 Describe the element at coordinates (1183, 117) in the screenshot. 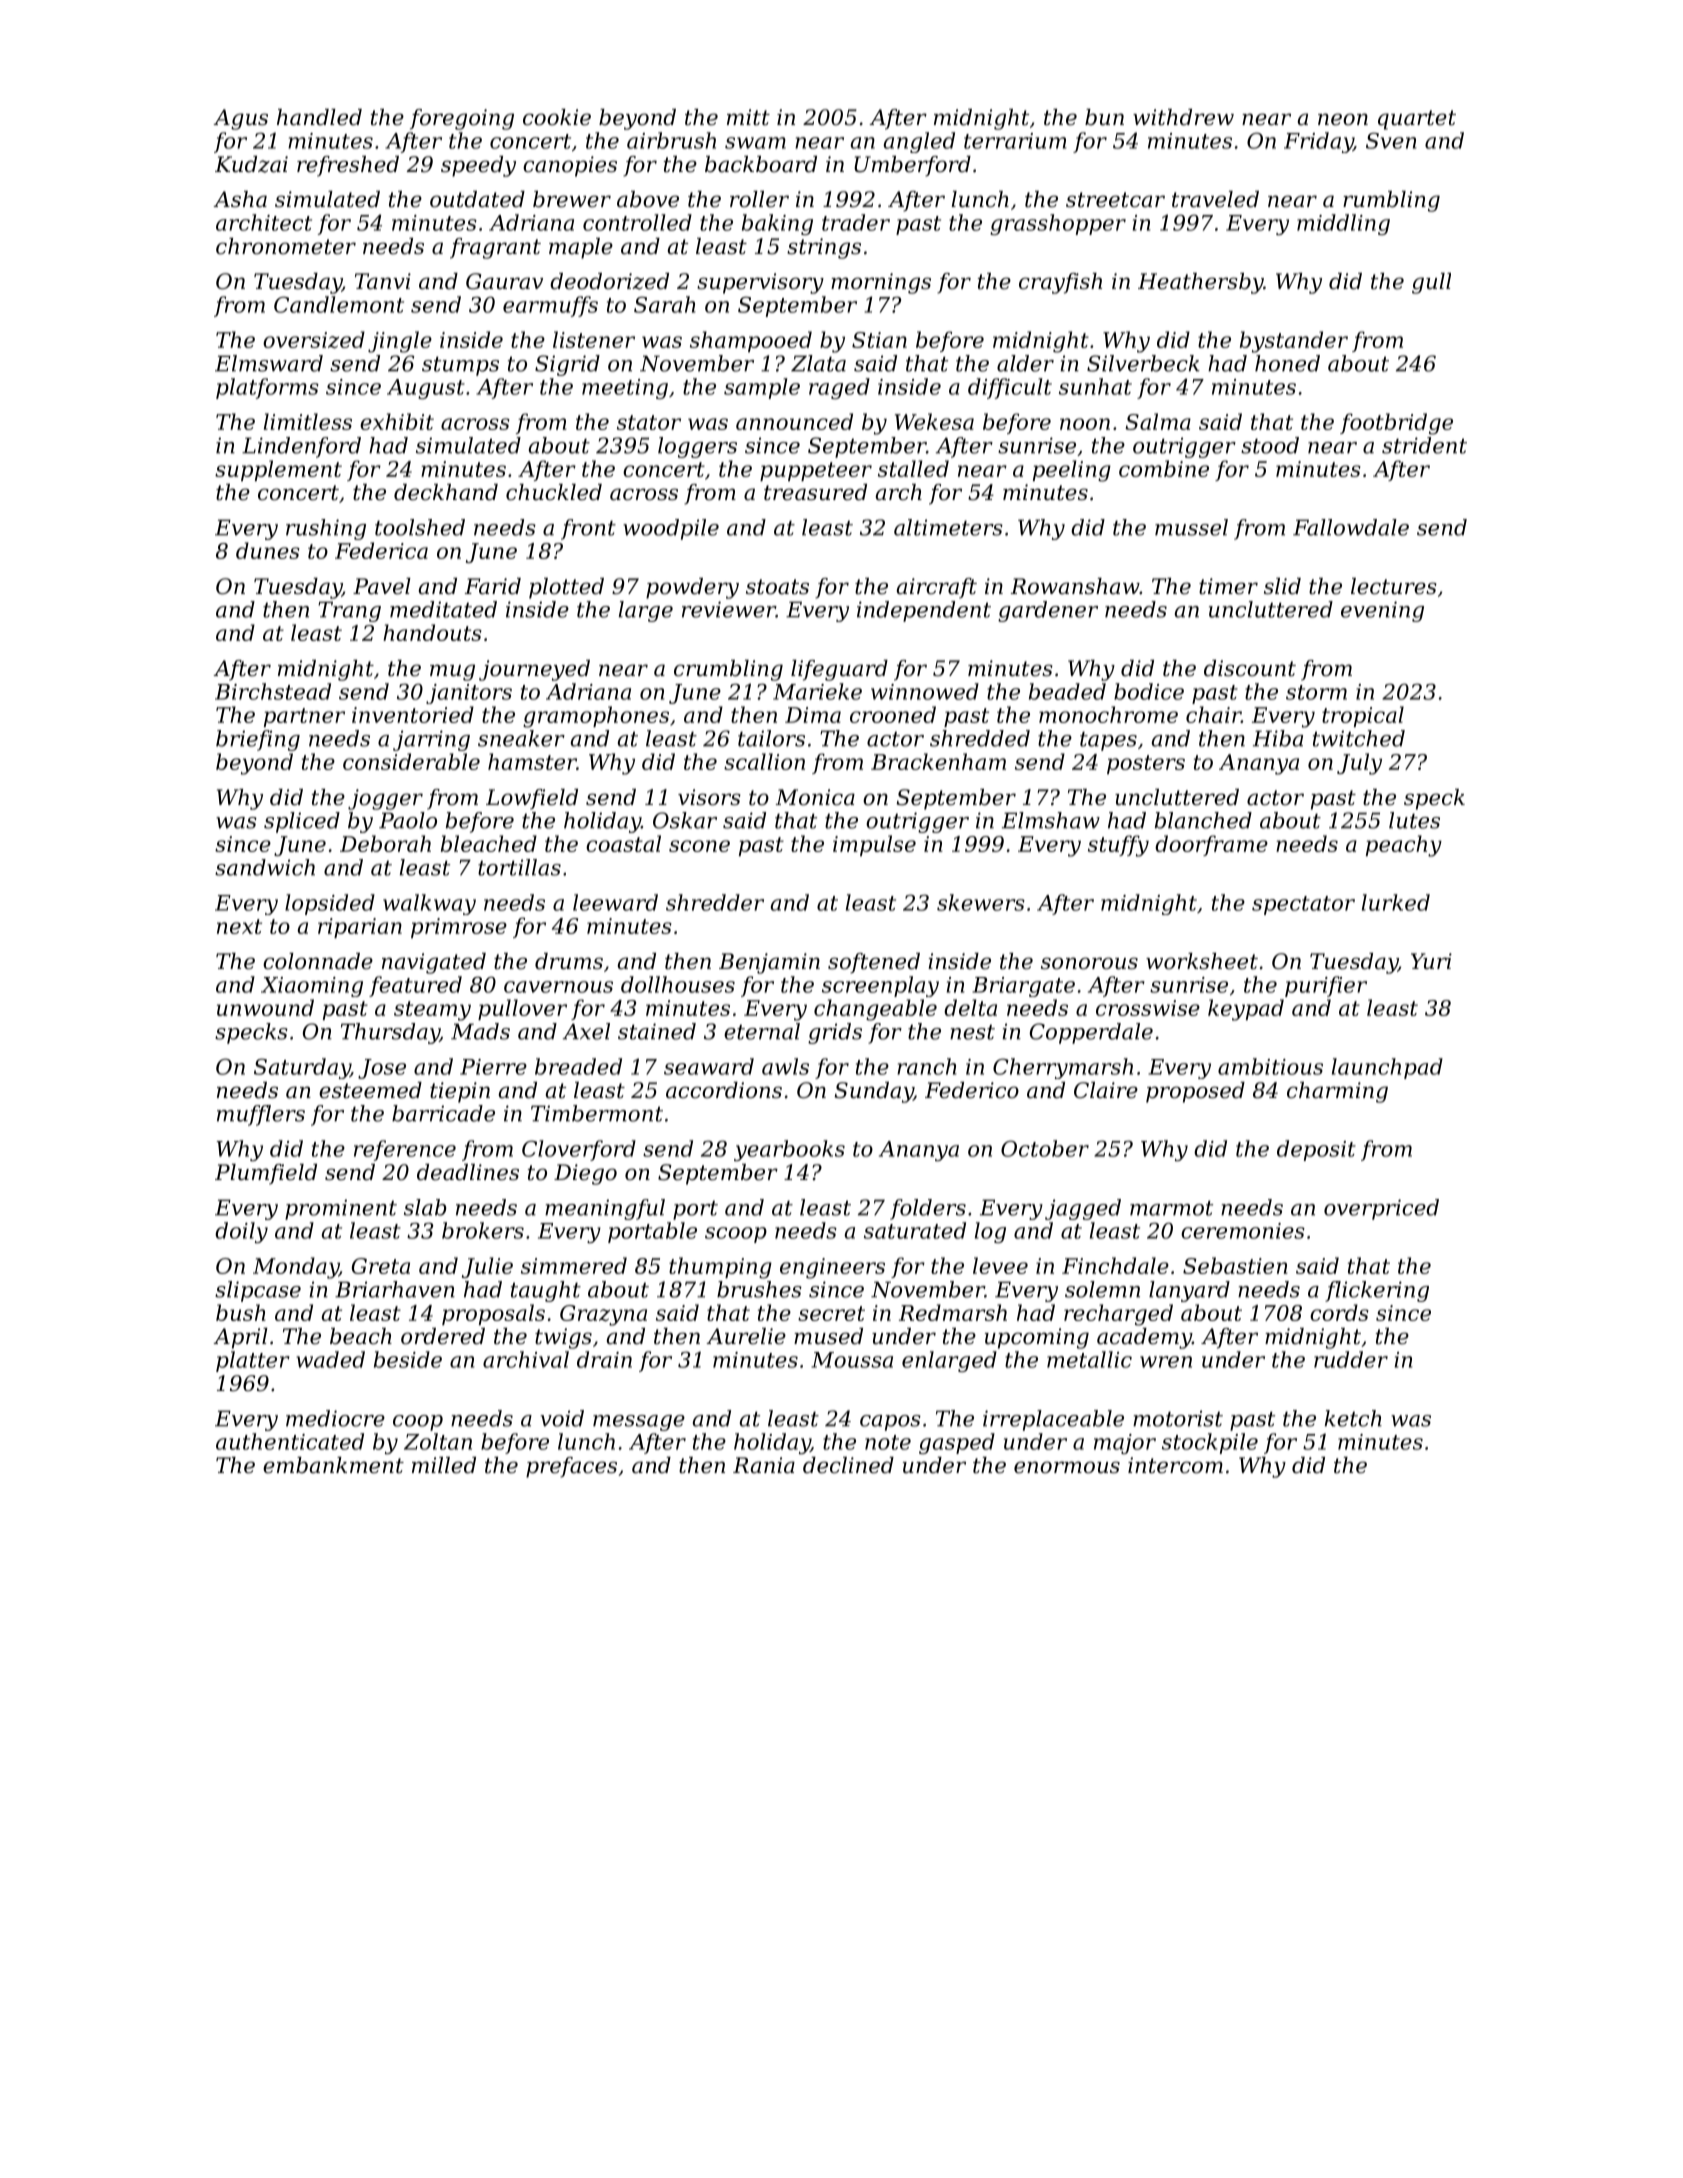

I see `withdrew` at that location.
